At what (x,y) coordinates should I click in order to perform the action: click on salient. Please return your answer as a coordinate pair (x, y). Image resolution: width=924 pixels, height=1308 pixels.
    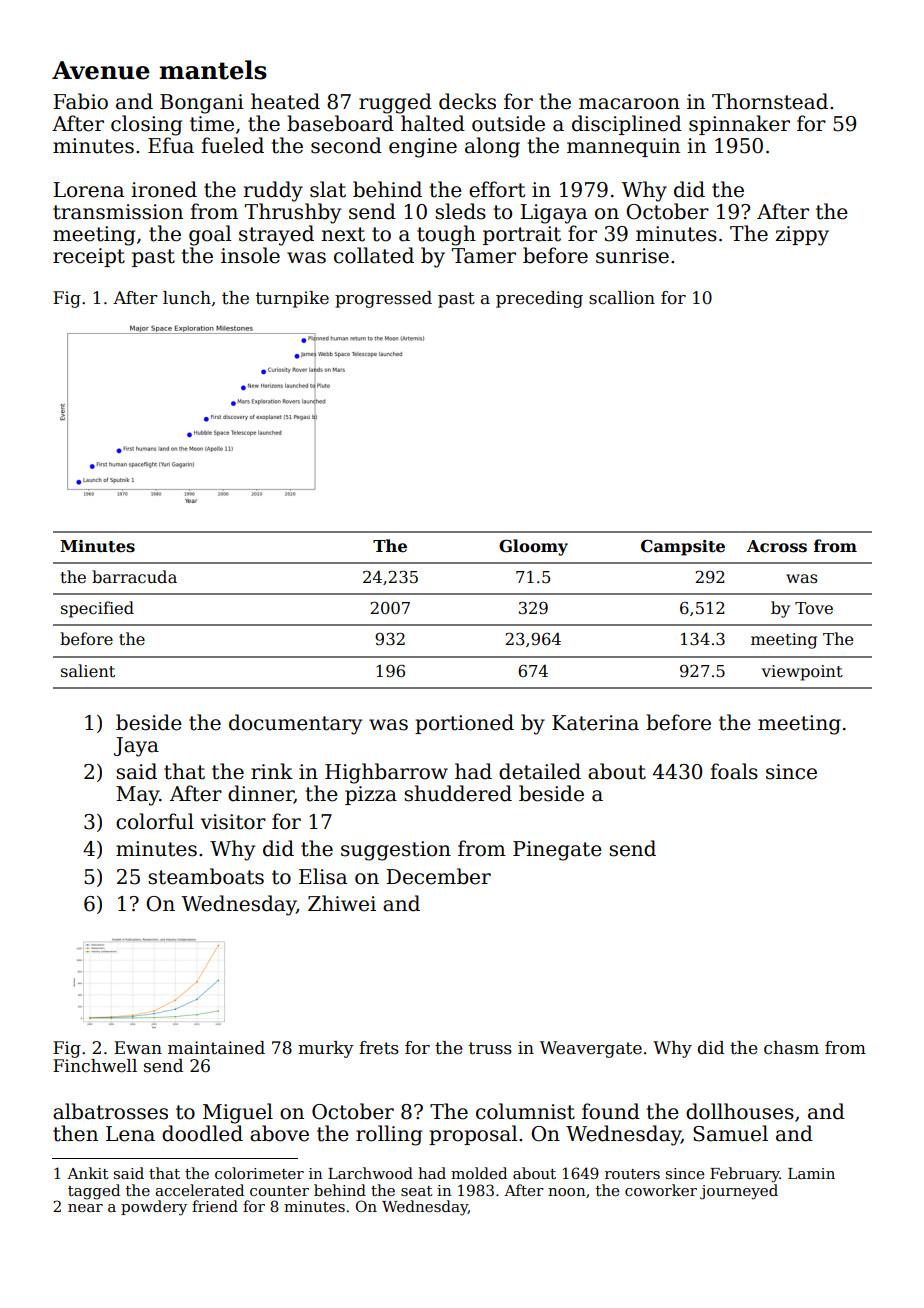
    Looking at the image, I should click on (88, 671).
